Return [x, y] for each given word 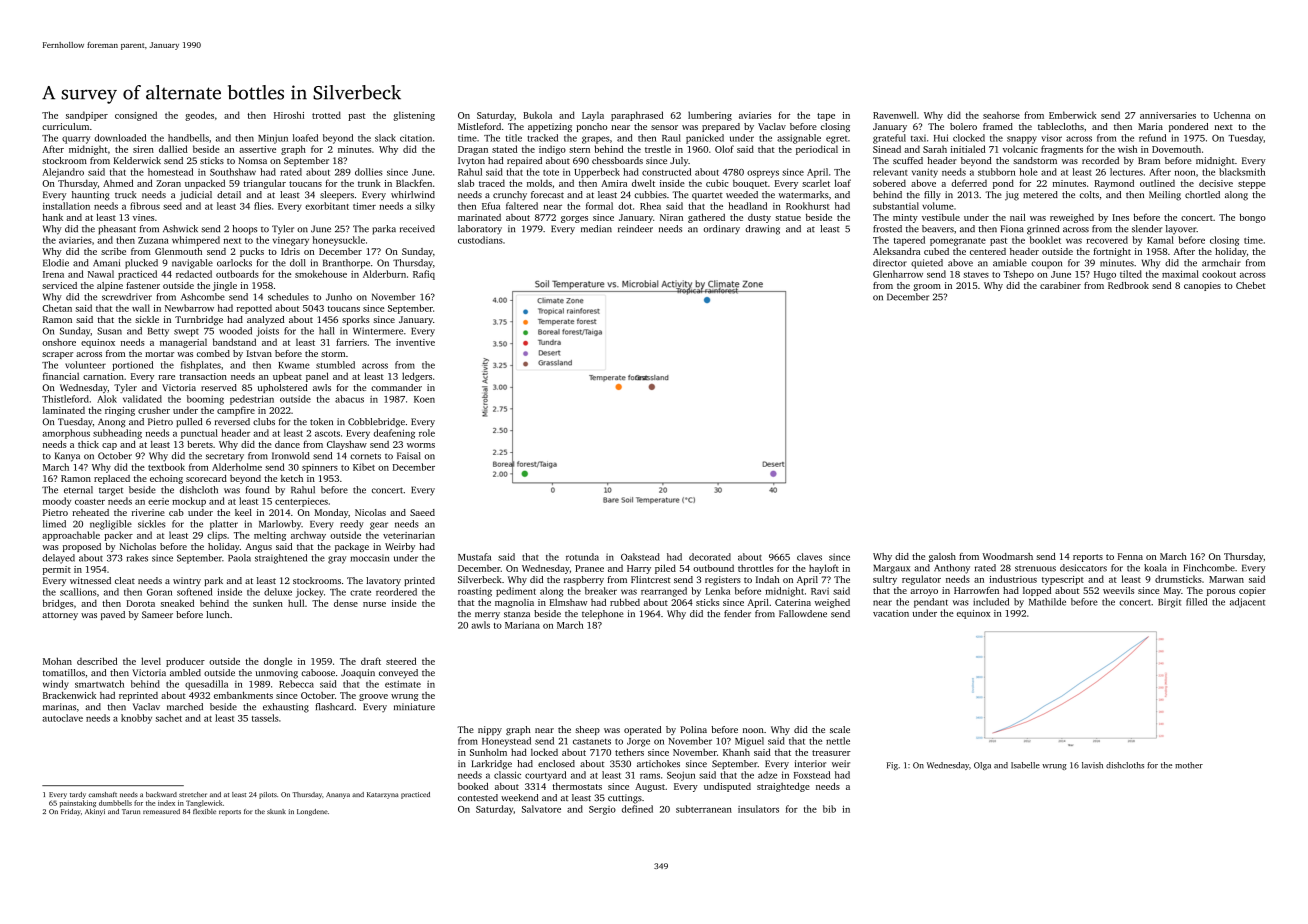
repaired [524, 161]
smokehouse [321, 274]
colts [1089, 194]
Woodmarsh [1007, 556]
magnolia [514, 603]
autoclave [62, 718]
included [991, 602]
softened [195, 592]
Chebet [1251, 285]
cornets [365, 456]
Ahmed [118, 183]
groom [927, 287]
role [427, 433]
